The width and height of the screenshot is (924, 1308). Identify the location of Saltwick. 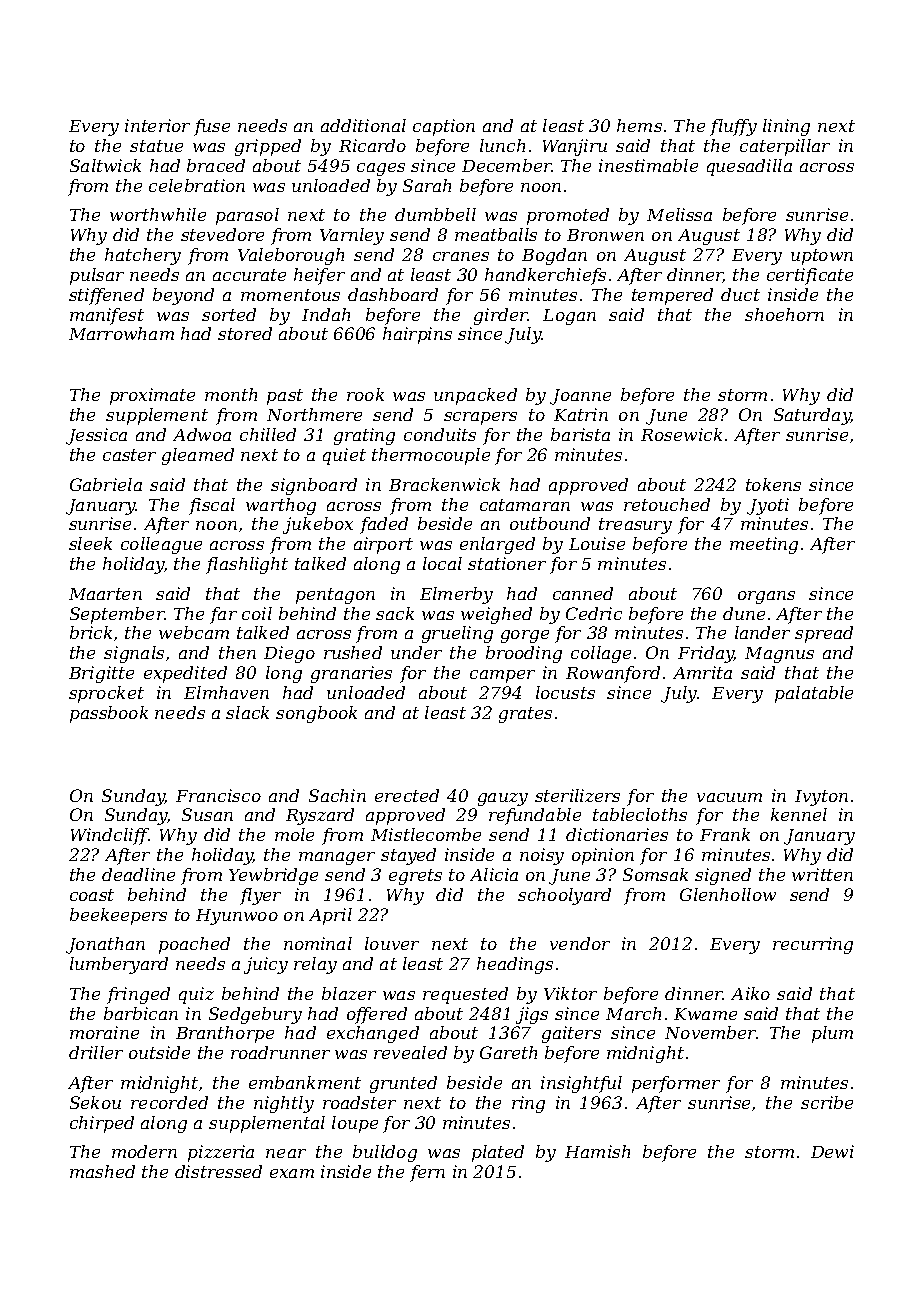
(105, 165).
